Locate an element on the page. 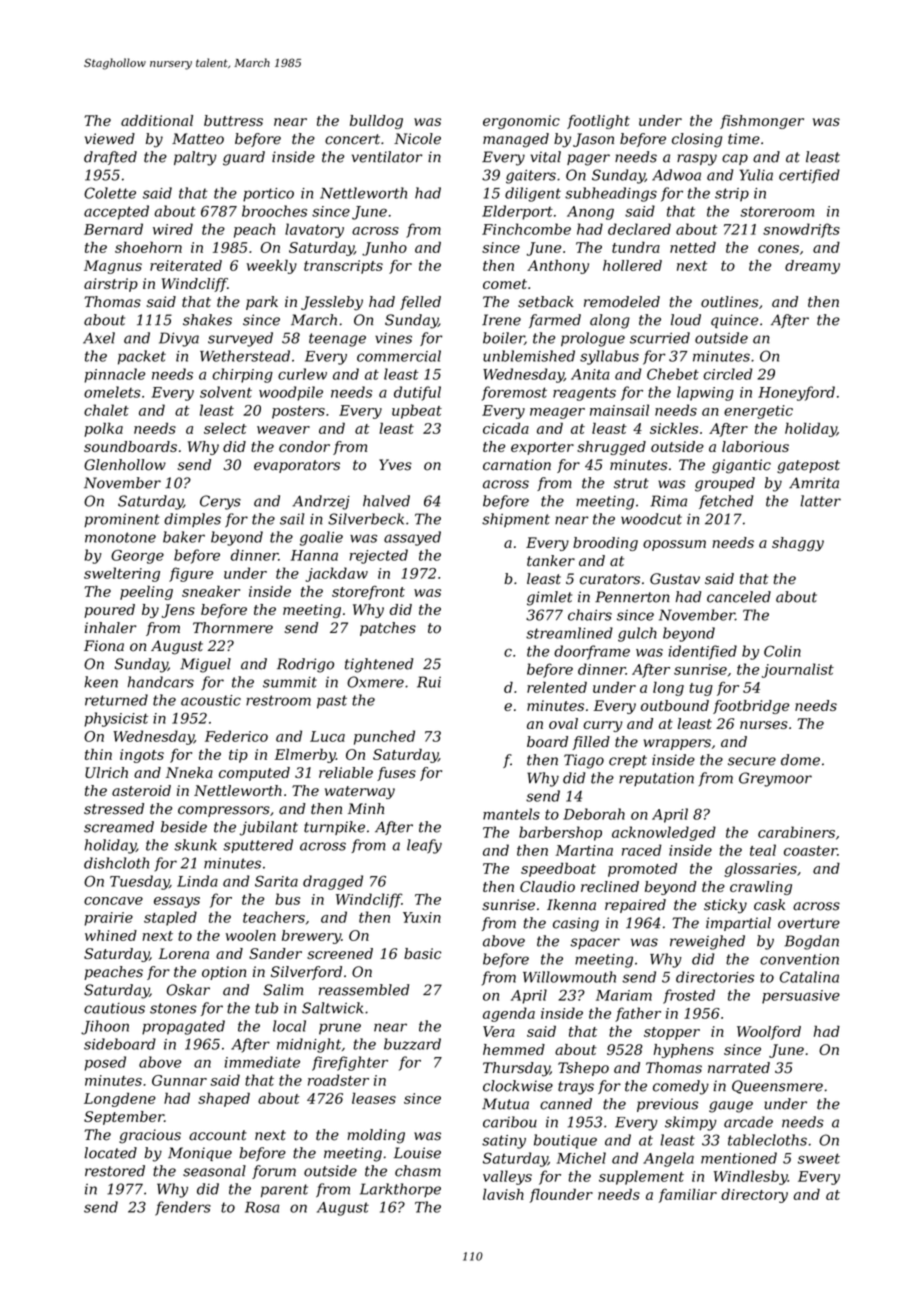 The width and height of the page is (924, 1308). buttress is located at coordinates (233, 120).
